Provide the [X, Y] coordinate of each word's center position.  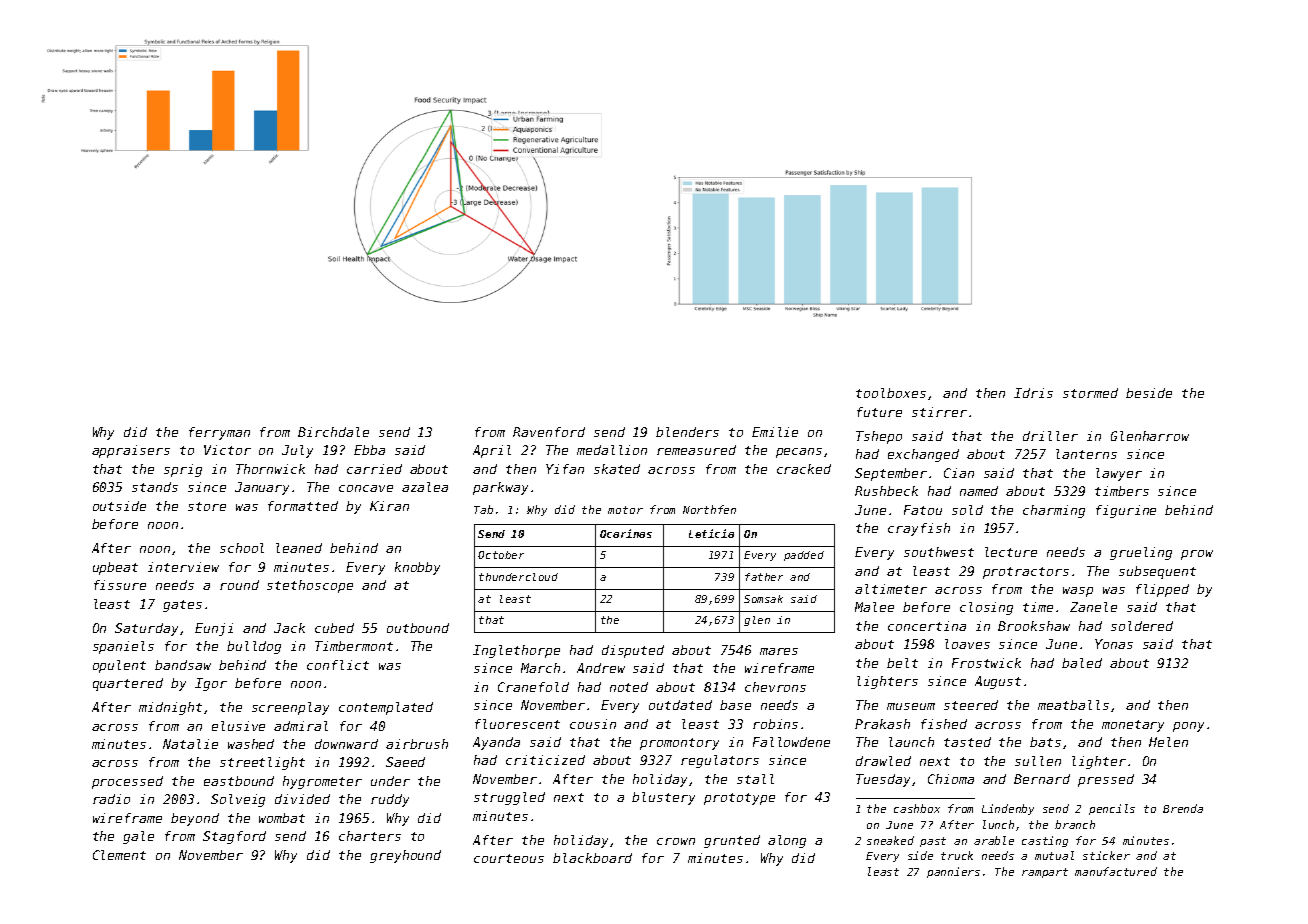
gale [138, 837]
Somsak [763, 599]
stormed [1090, 393]
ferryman [219, 433]
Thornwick [270, 469]
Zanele [1093, 607]
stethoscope [310, 586]
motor [625, 510]
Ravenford [549, 432]
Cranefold [533, 687]
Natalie [190, 744]
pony [1188, 727]
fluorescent [517, 724]
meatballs [1073, 705]
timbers [1122, 491]
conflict [338, 665]
